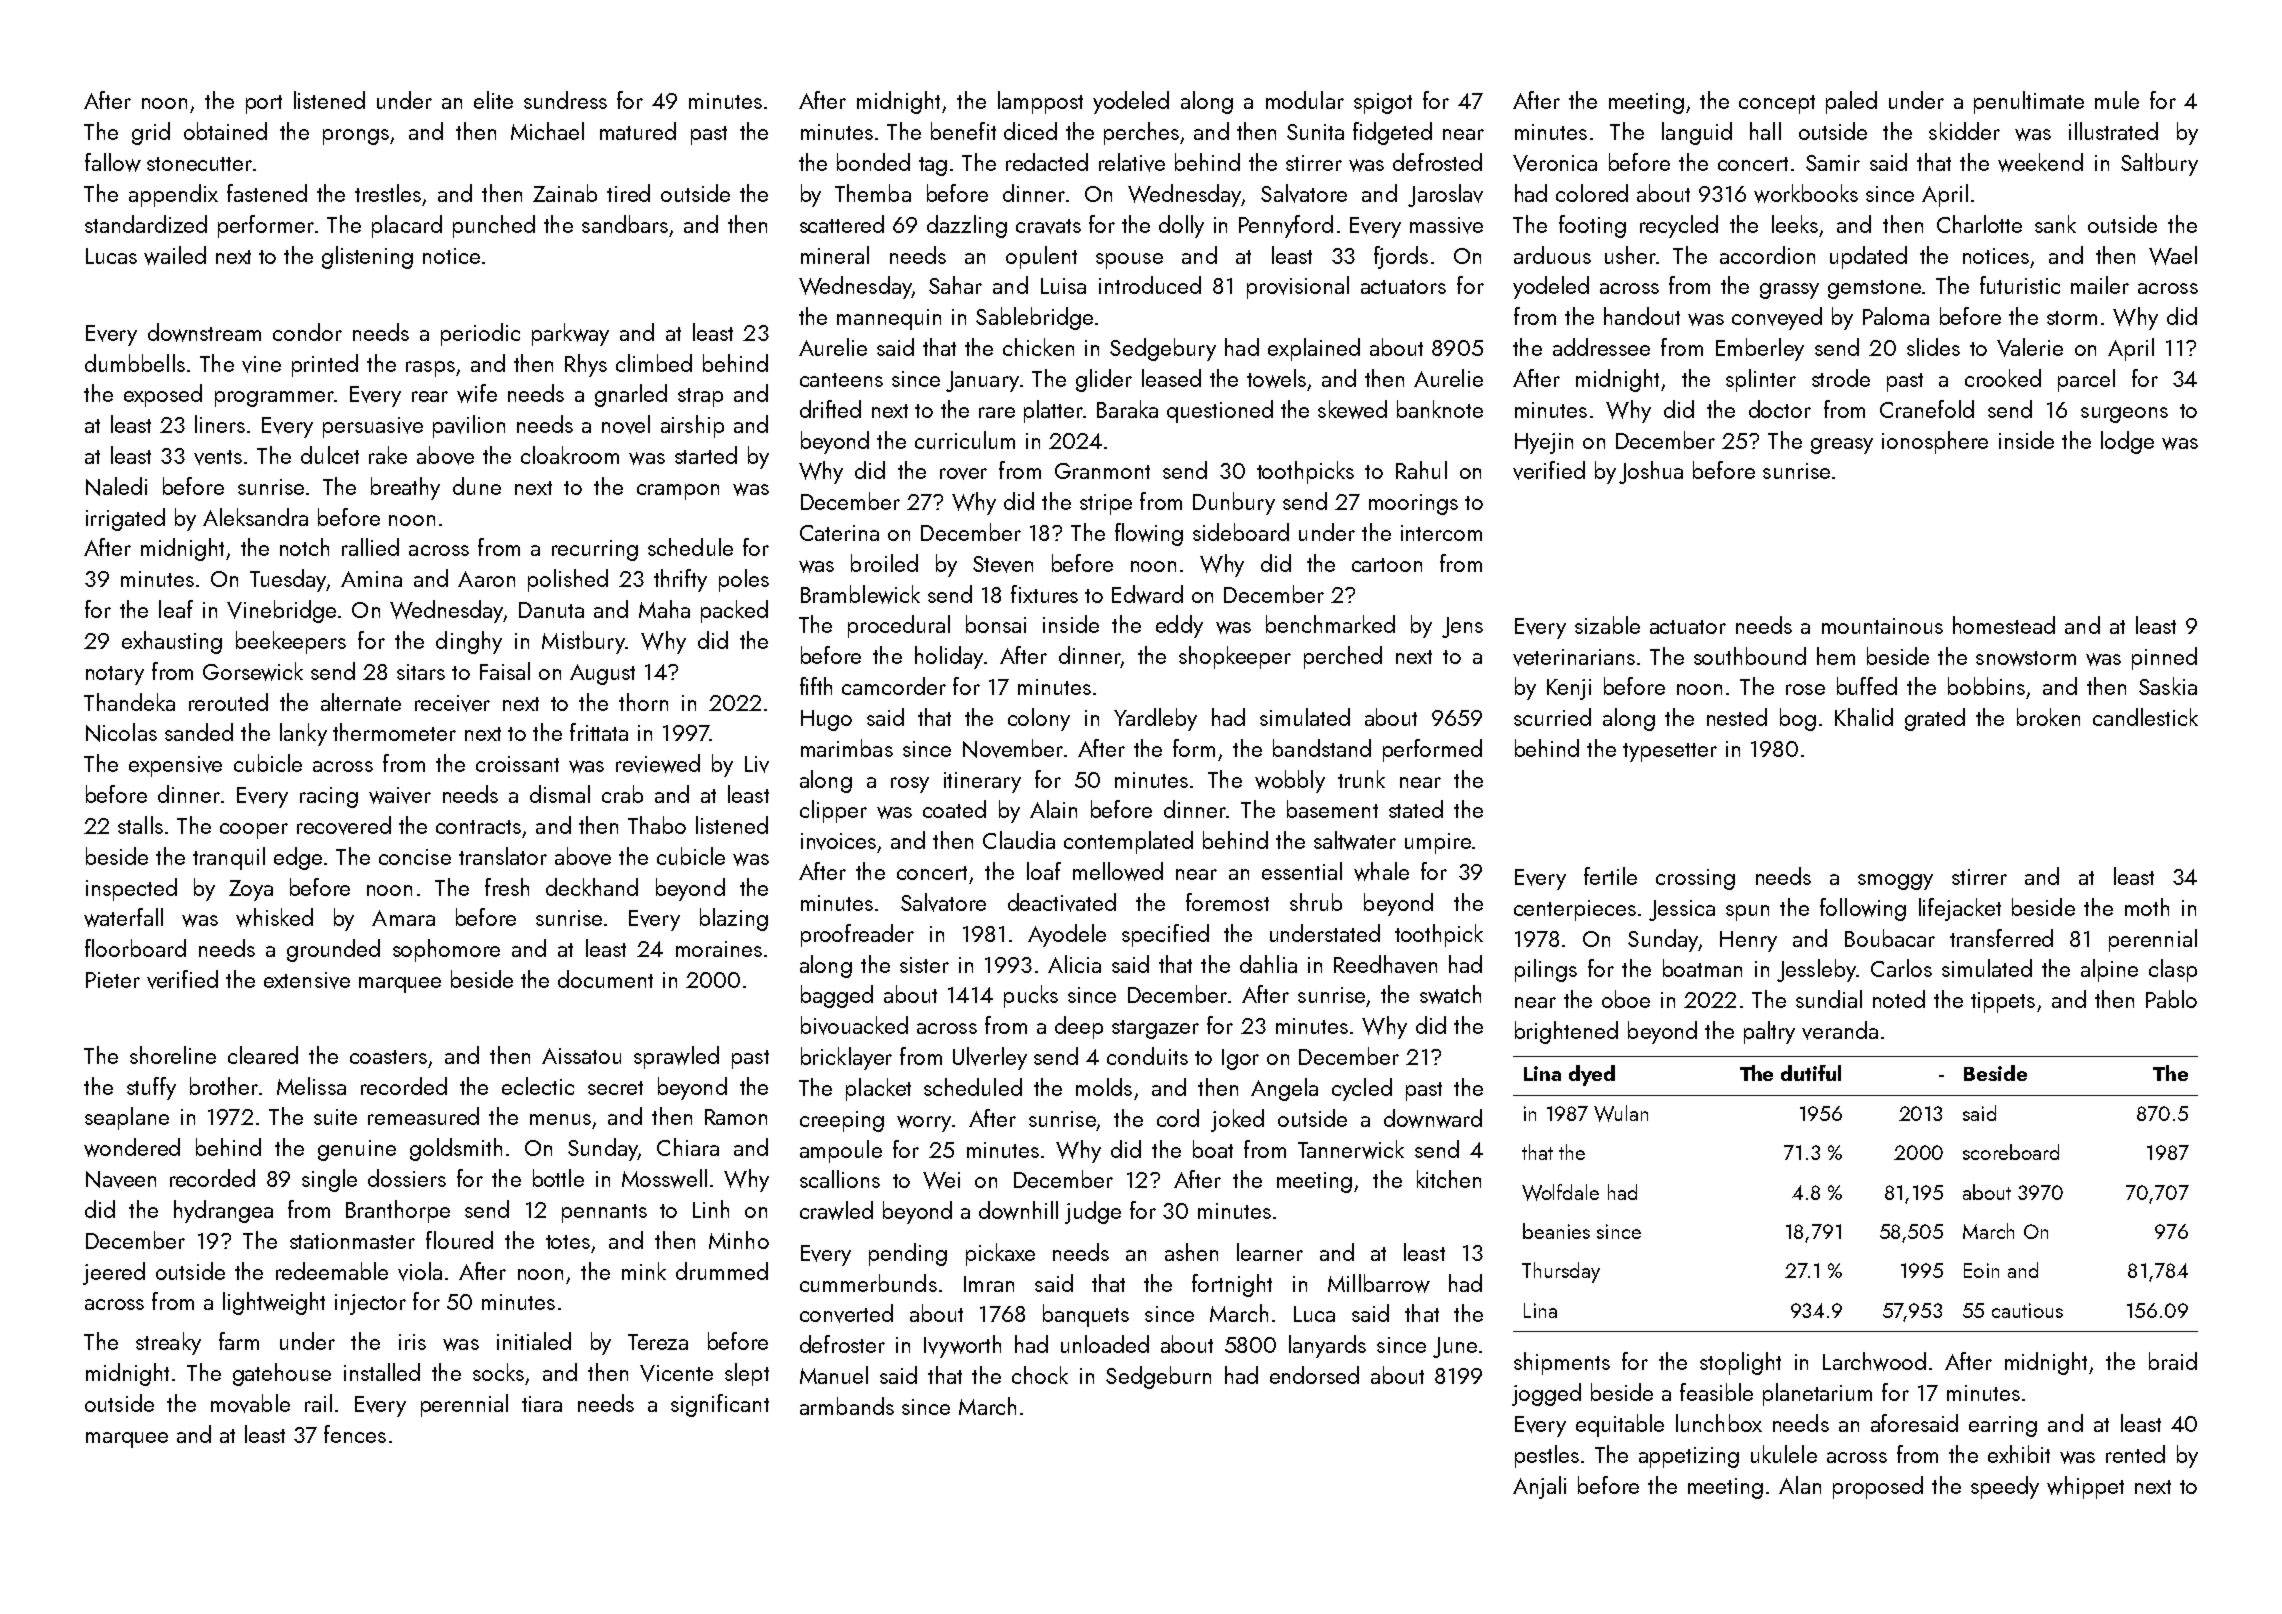  I want to click on relative, so click(1132, 162).
